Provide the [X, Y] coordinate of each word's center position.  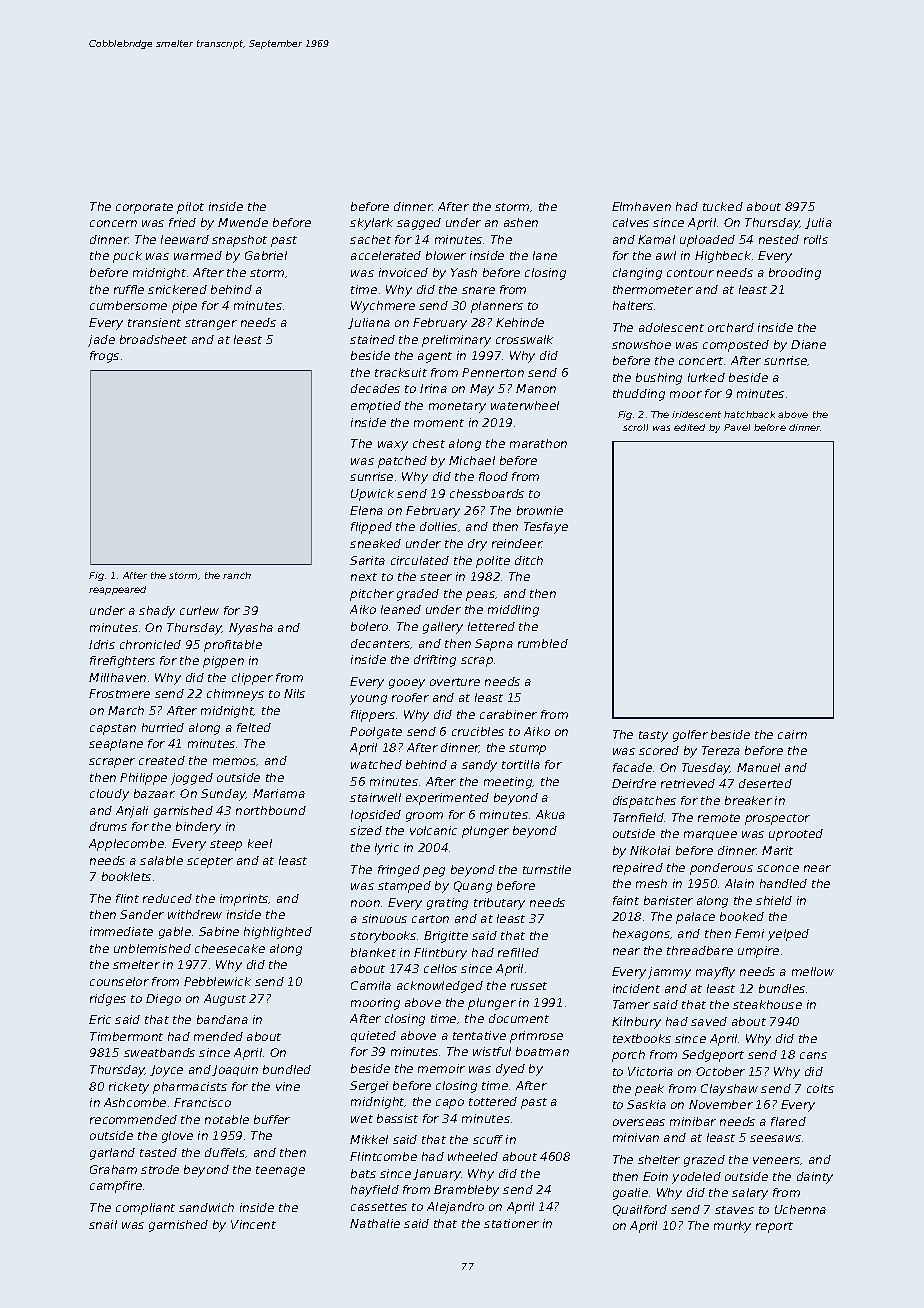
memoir [441, 1068]
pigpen [223, 662]
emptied [376, 407]
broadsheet [153, 339]
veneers [776, 1160]
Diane [808, 344]
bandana [222, 1019]
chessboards [487, 493]
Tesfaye [546, 528]
